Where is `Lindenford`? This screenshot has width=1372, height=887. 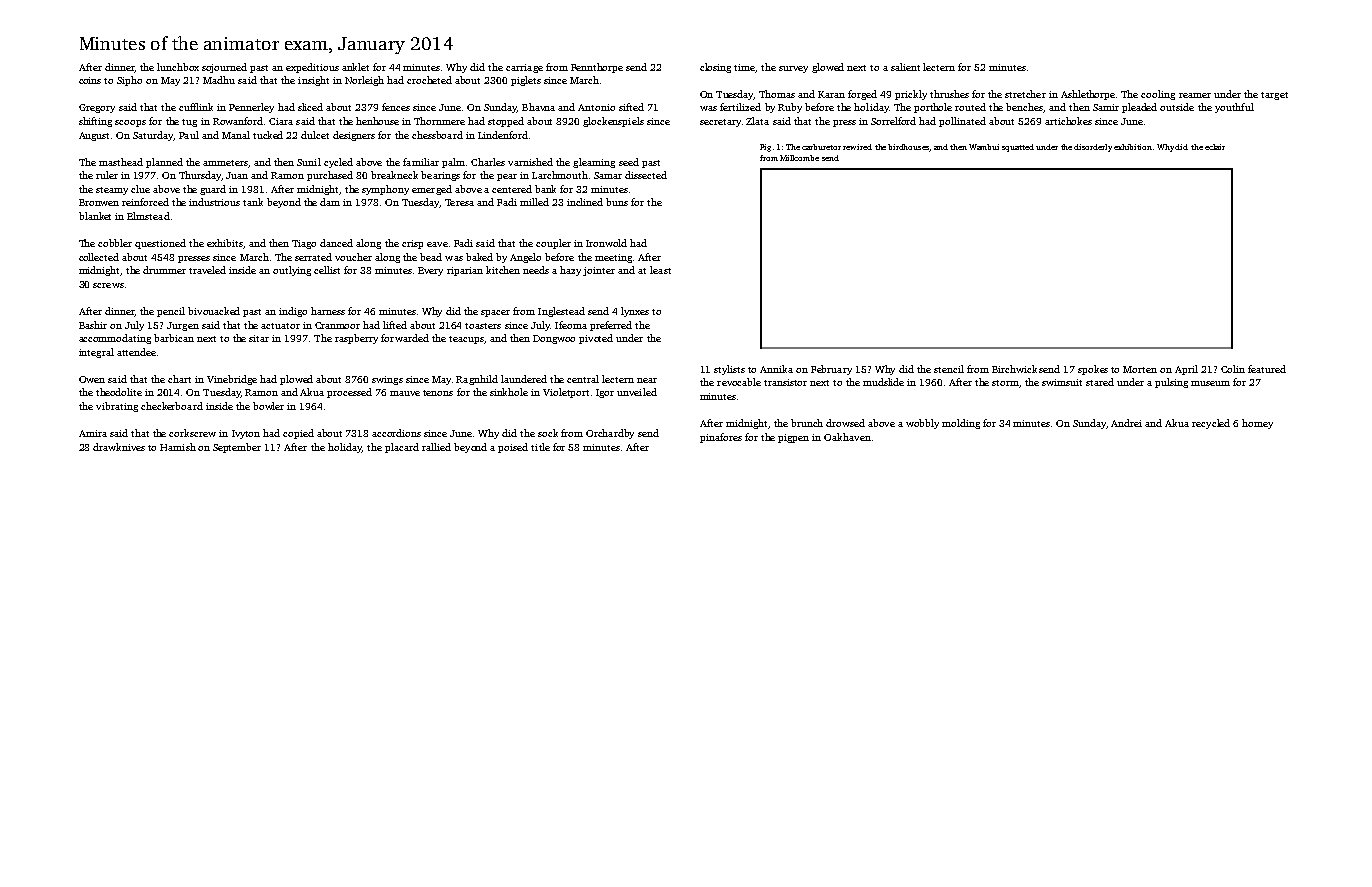 Lindenford is located at coordinates (503, 135).
